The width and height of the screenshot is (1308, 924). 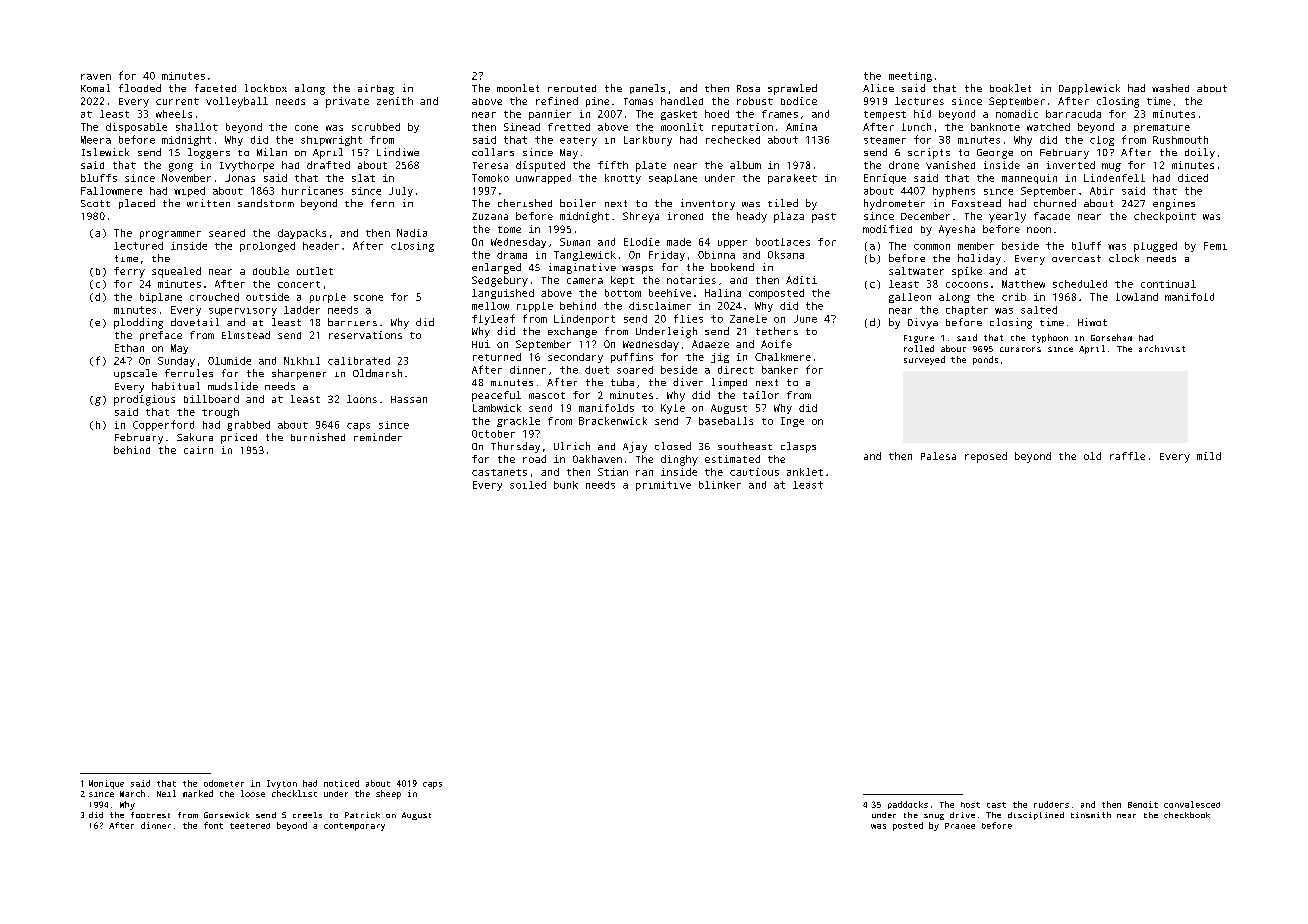 I want to click on reminder, so click(x=378, y=437).
